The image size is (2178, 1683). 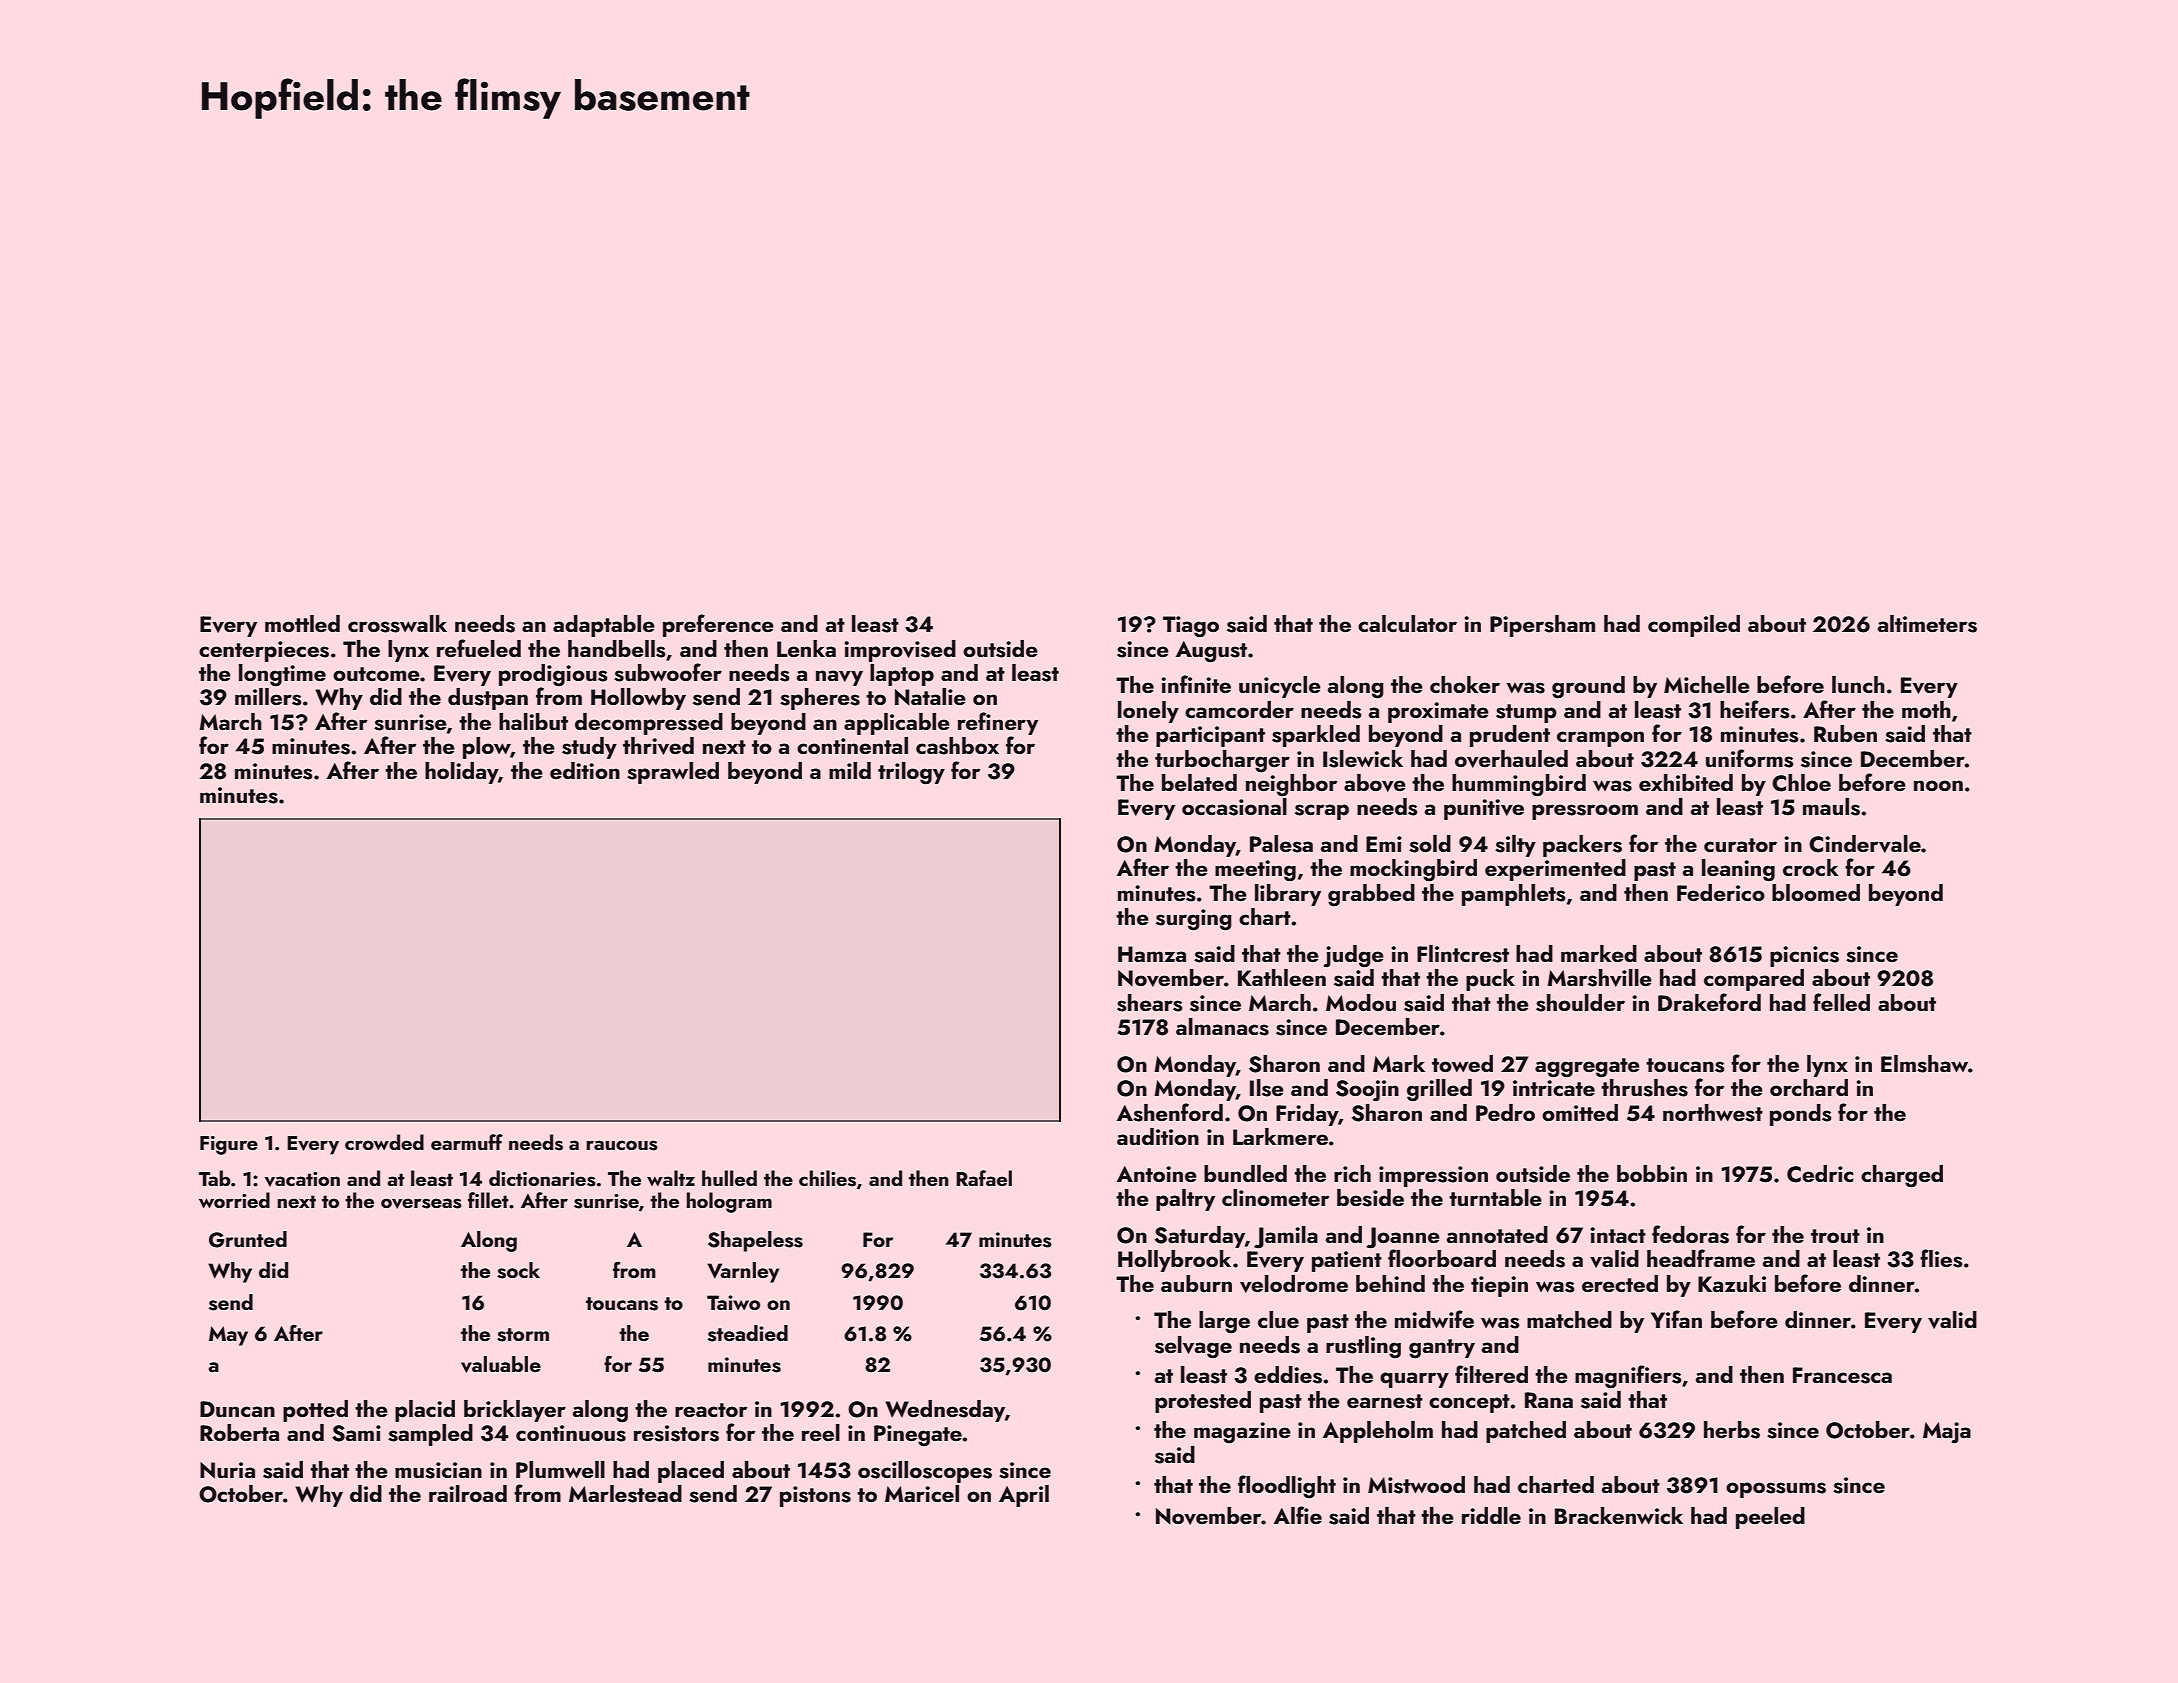 I want to click on adaptable, so click(x=604, y=626).
